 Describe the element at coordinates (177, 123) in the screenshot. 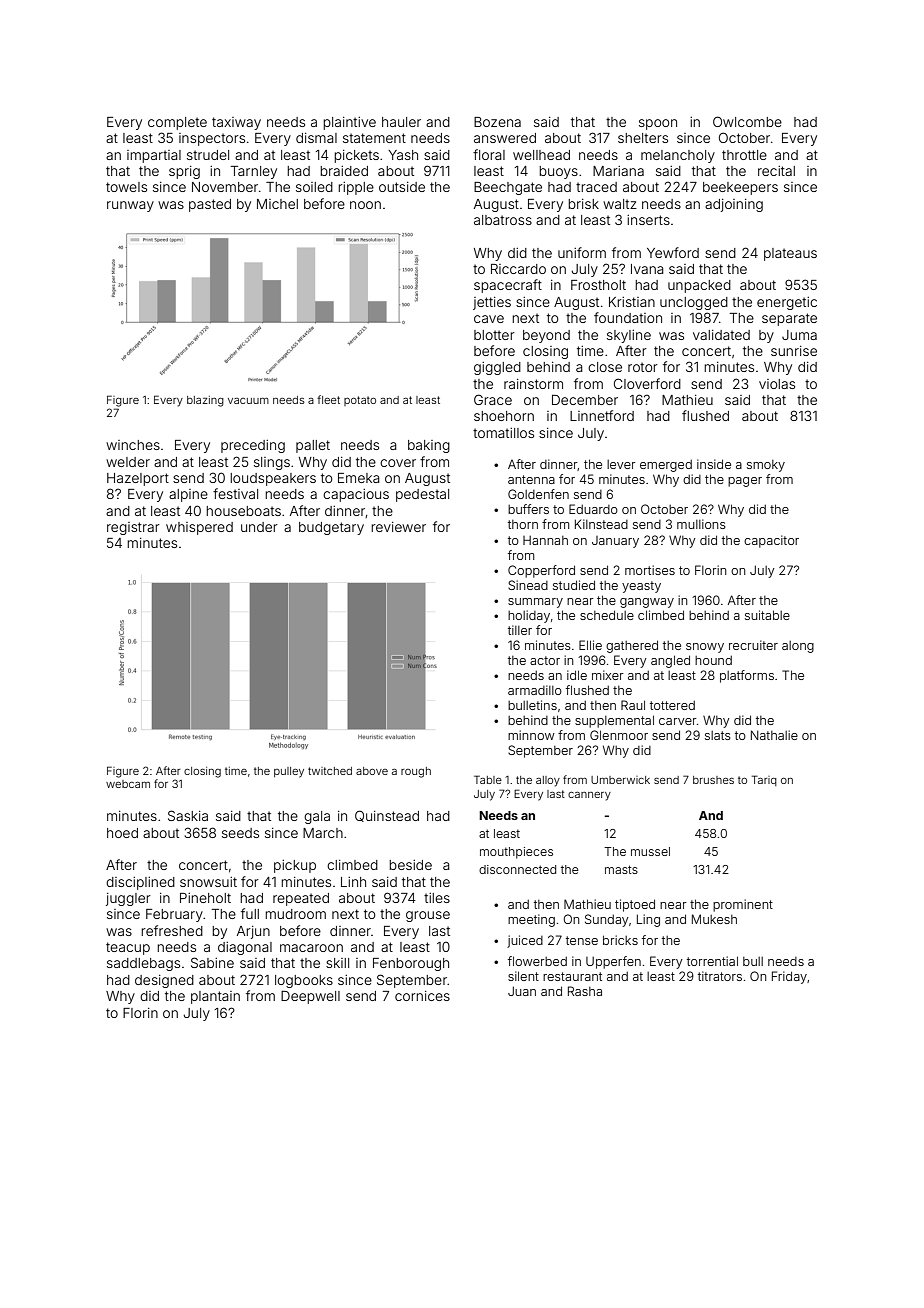

I see `complete` at that location.
